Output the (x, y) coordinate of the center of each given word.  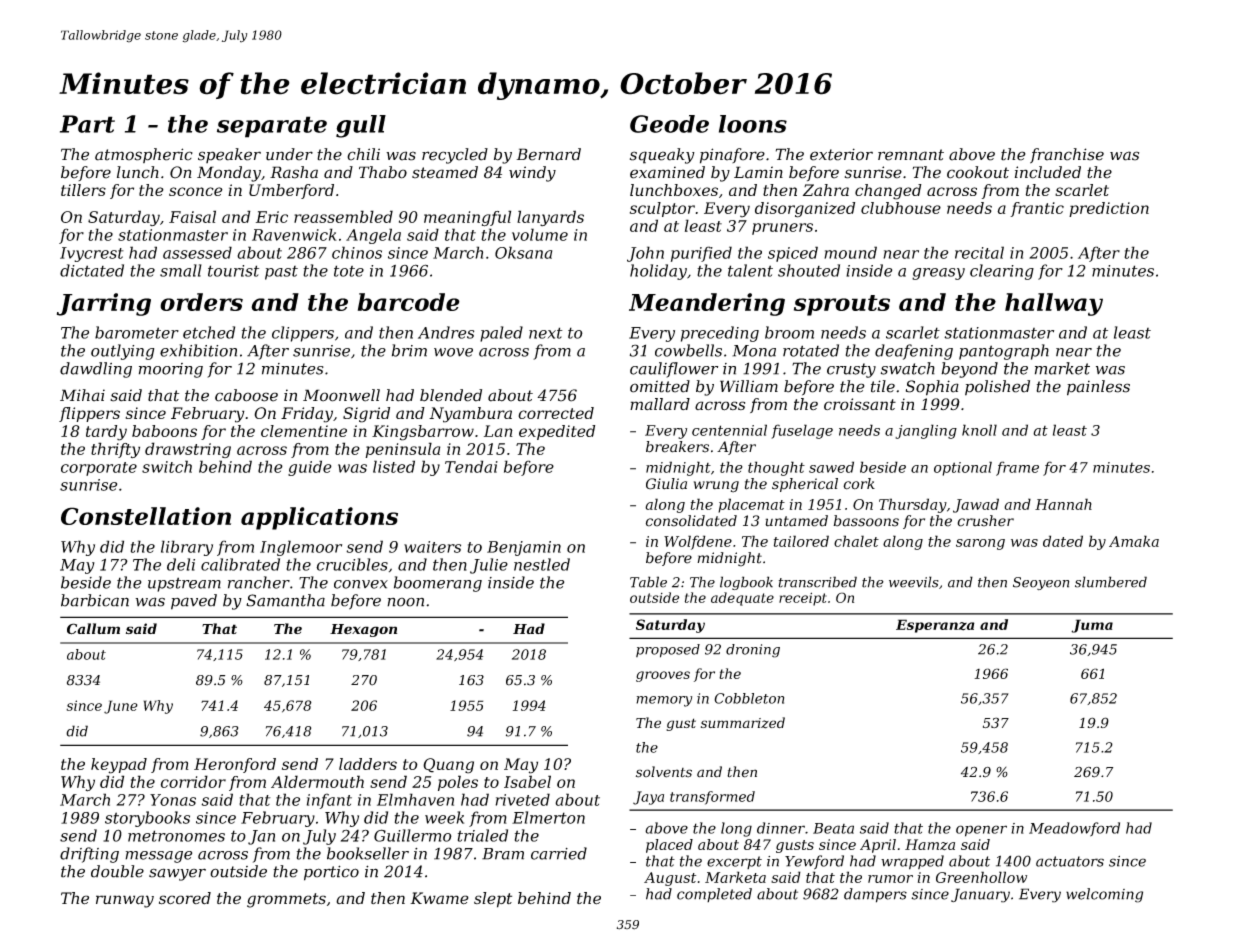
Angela (373, 236)
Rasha (294, 172)
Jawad (976, 505)
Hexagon (363, 630)
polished (997, 388)
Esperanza (935, 626)
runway (125, 901)
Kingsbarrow (423, 433)
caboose (246, 395)
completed (714, 895)
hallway (1054, 304)
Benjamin (524, 548)
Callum (93, 629)
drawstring (188, 450)
